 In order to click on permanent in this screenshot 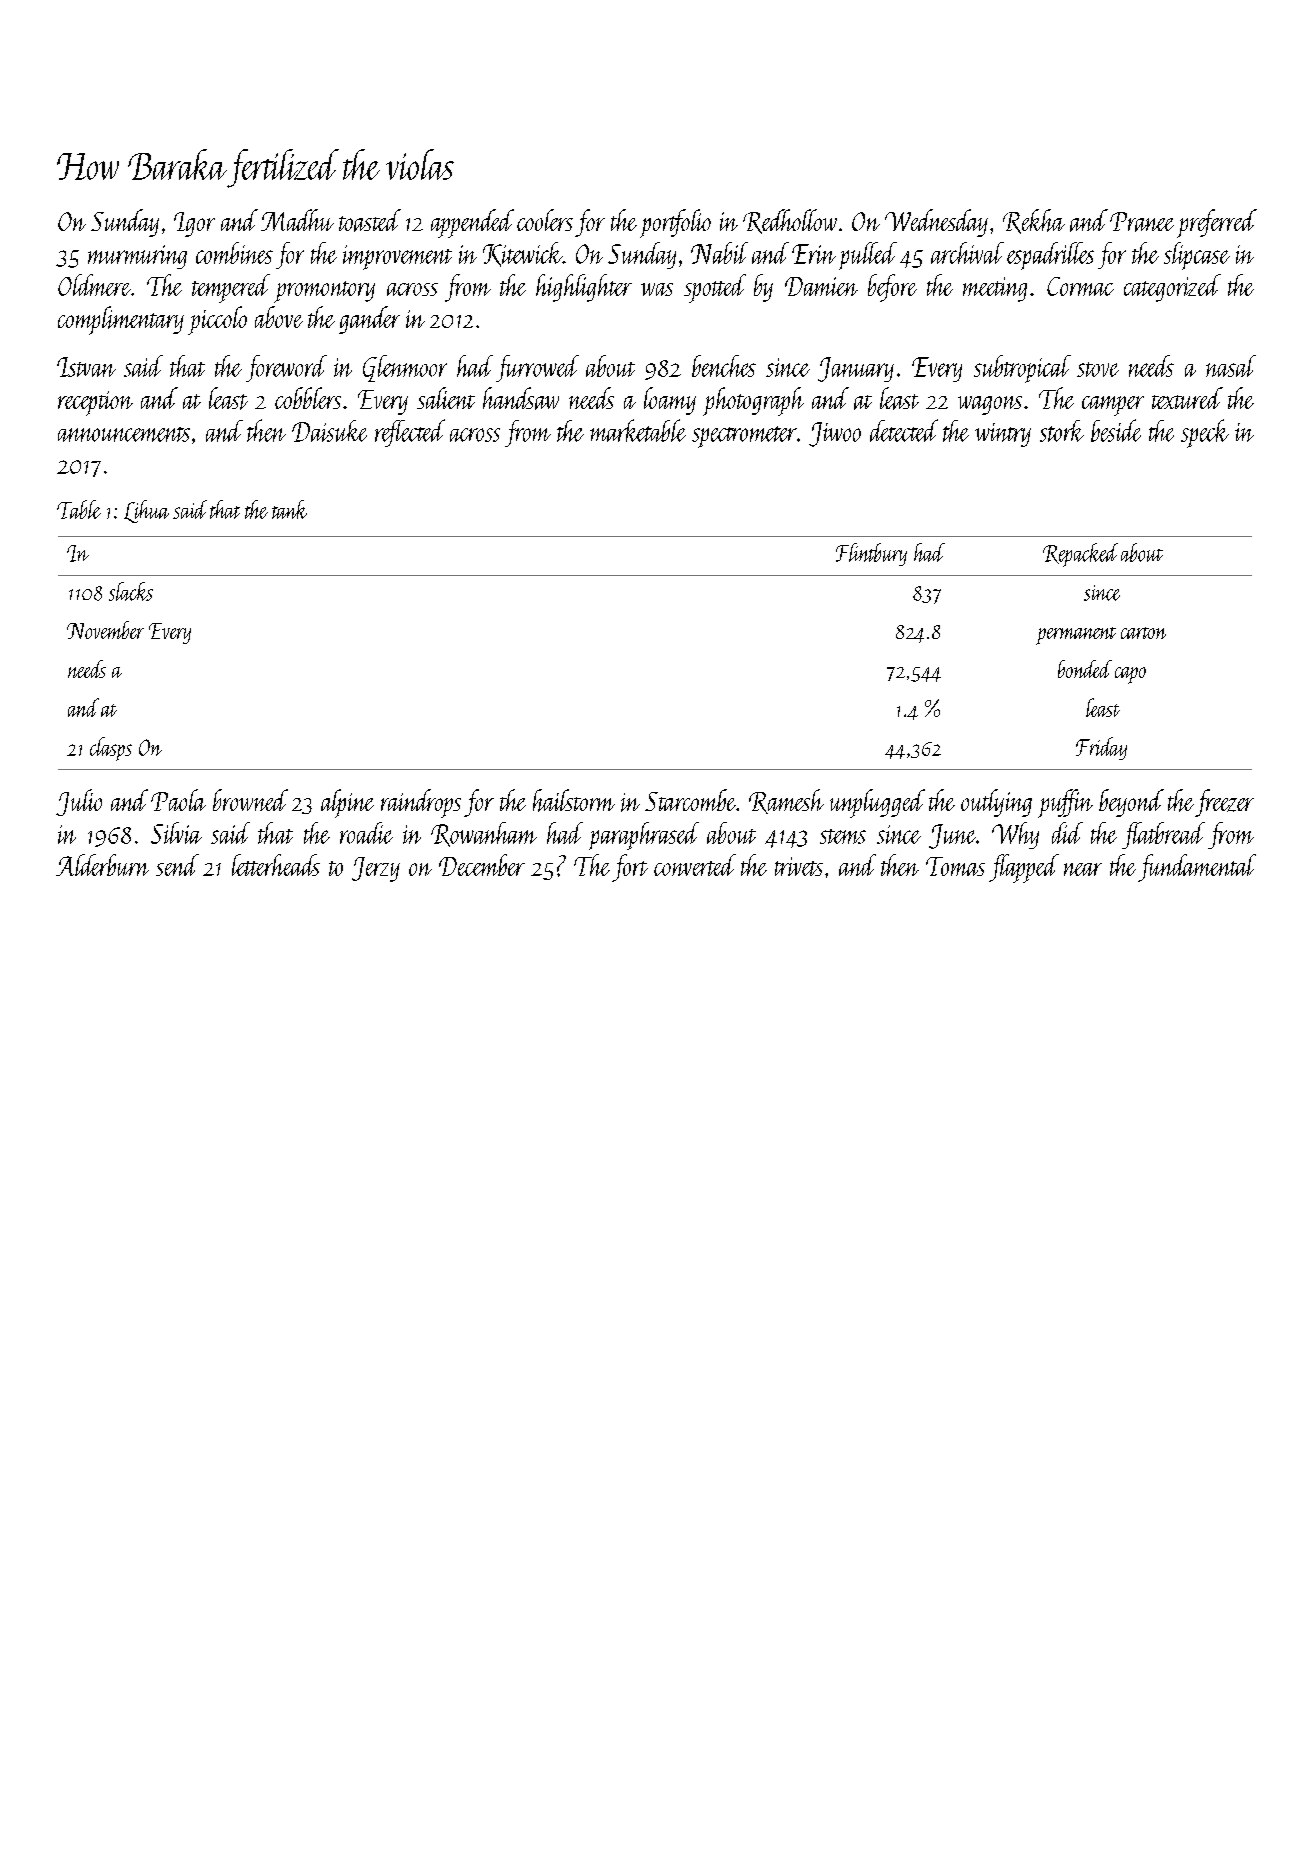, I will do `click(1076, 636)`.
